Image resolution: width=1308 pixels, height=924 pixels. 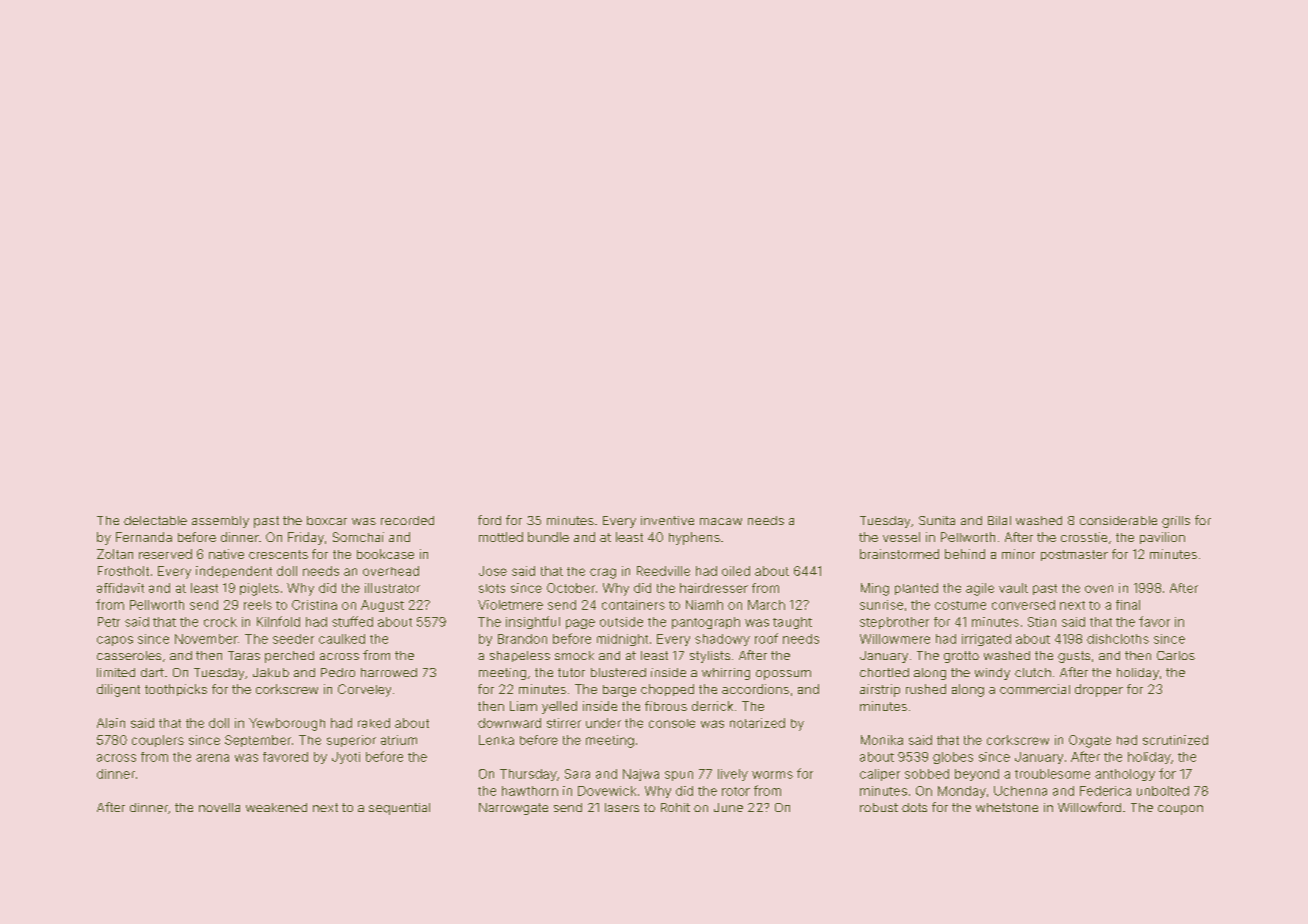 I want to click on June, so click(x=728, y=807).
